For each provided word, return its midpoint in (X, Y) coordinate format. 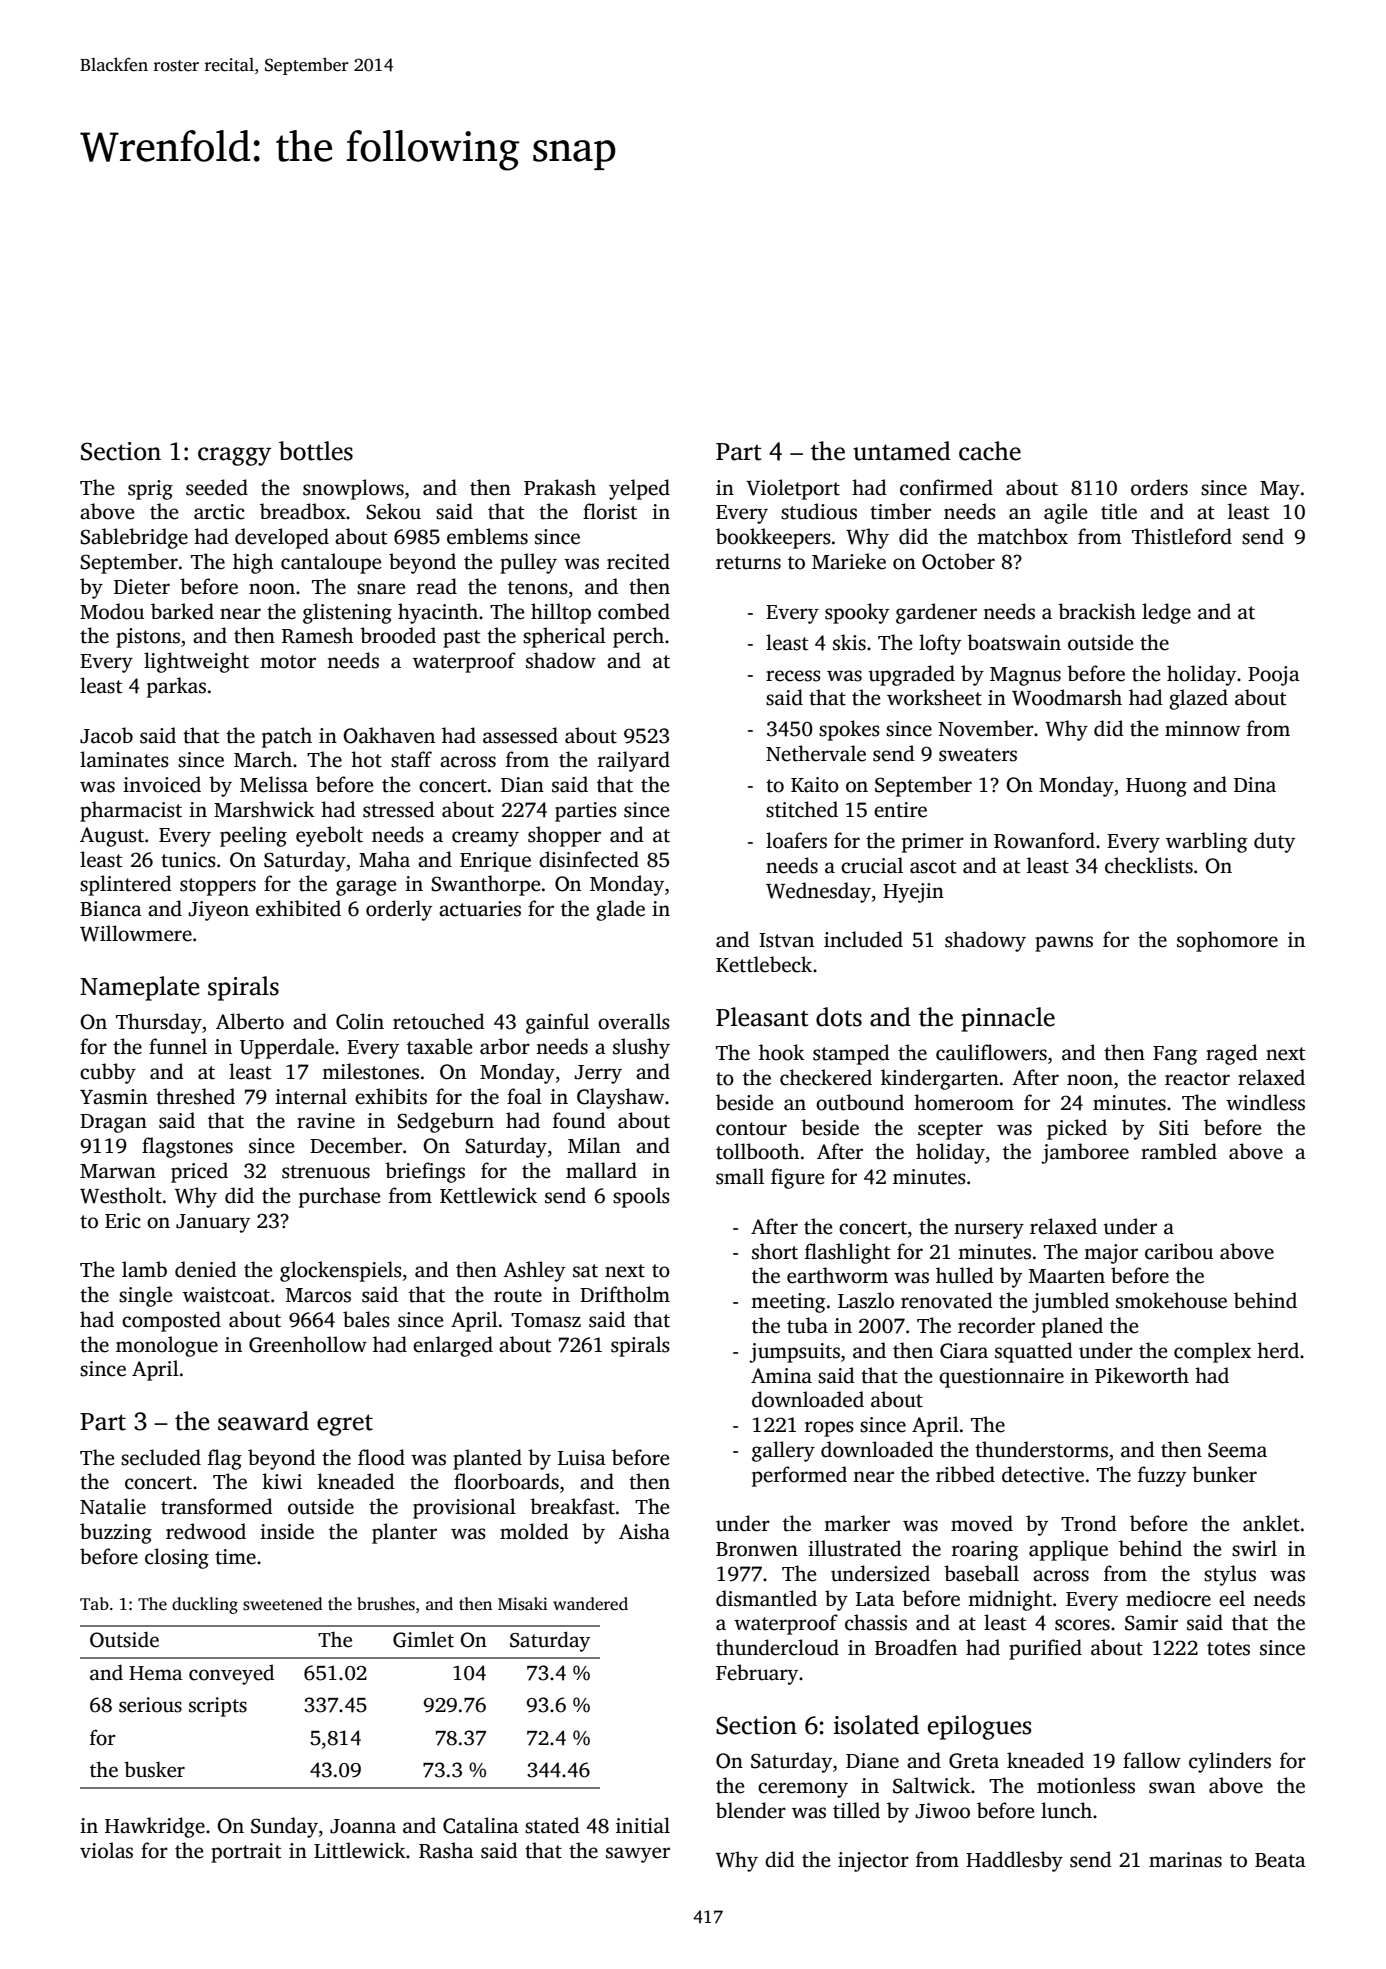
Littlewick (360, 1850)
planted (487, 1459)
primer (933, 843)
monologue (167, 1346)
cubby (108, 1073)
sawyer (638, 1855)
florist (610, 511)
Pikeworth (1142, 1375)
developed (282, 538)
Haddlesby (1014, 1861)
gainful (557, 1023)
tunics (188, 860)
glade (620, 910)
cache (990, 451)
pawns (1064, 944)
